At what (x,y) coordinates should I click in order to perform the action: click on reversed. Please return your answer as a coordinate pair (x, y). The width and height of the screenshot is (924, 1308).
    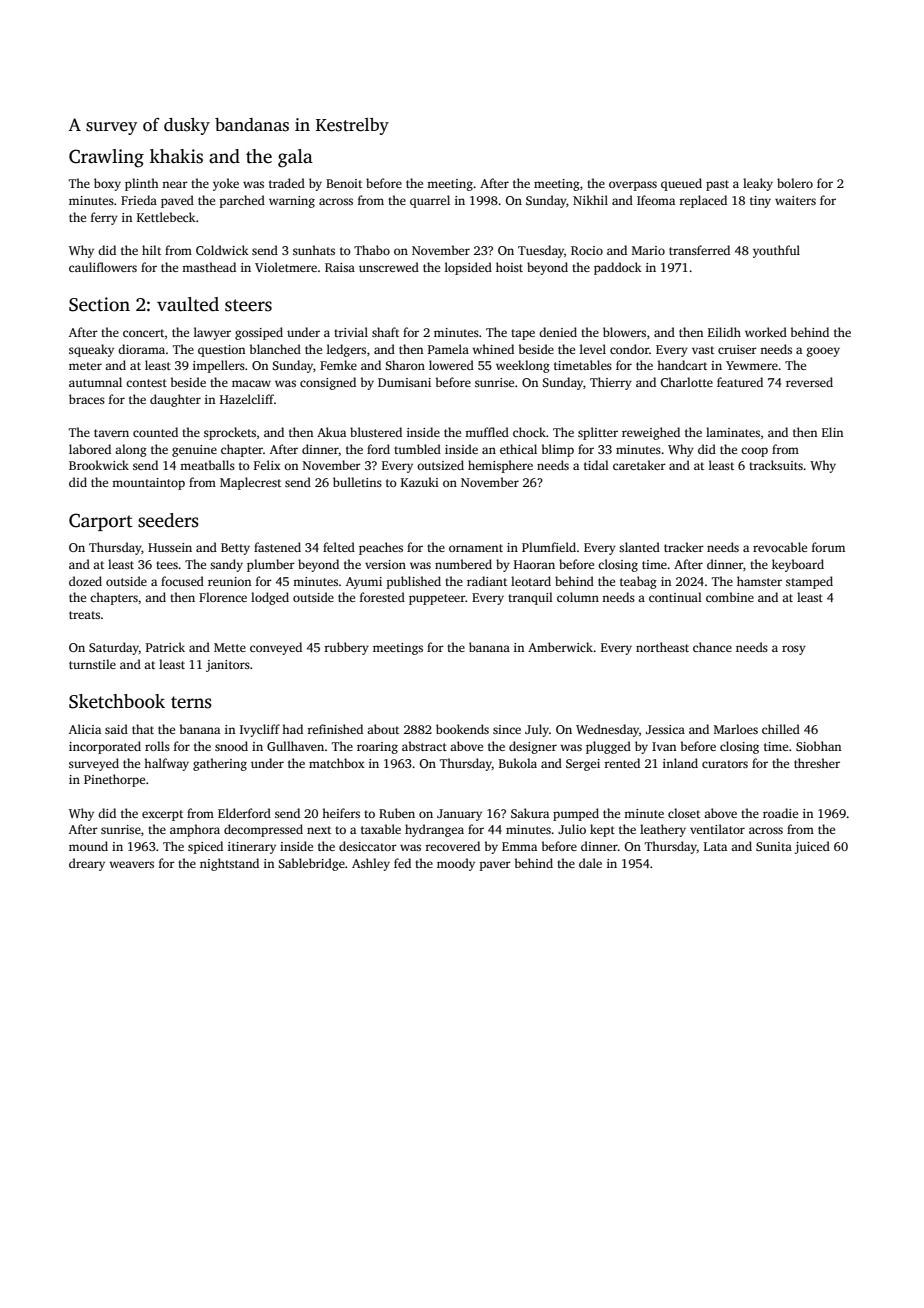
    Looking at the image, I should click on (809, 382).
